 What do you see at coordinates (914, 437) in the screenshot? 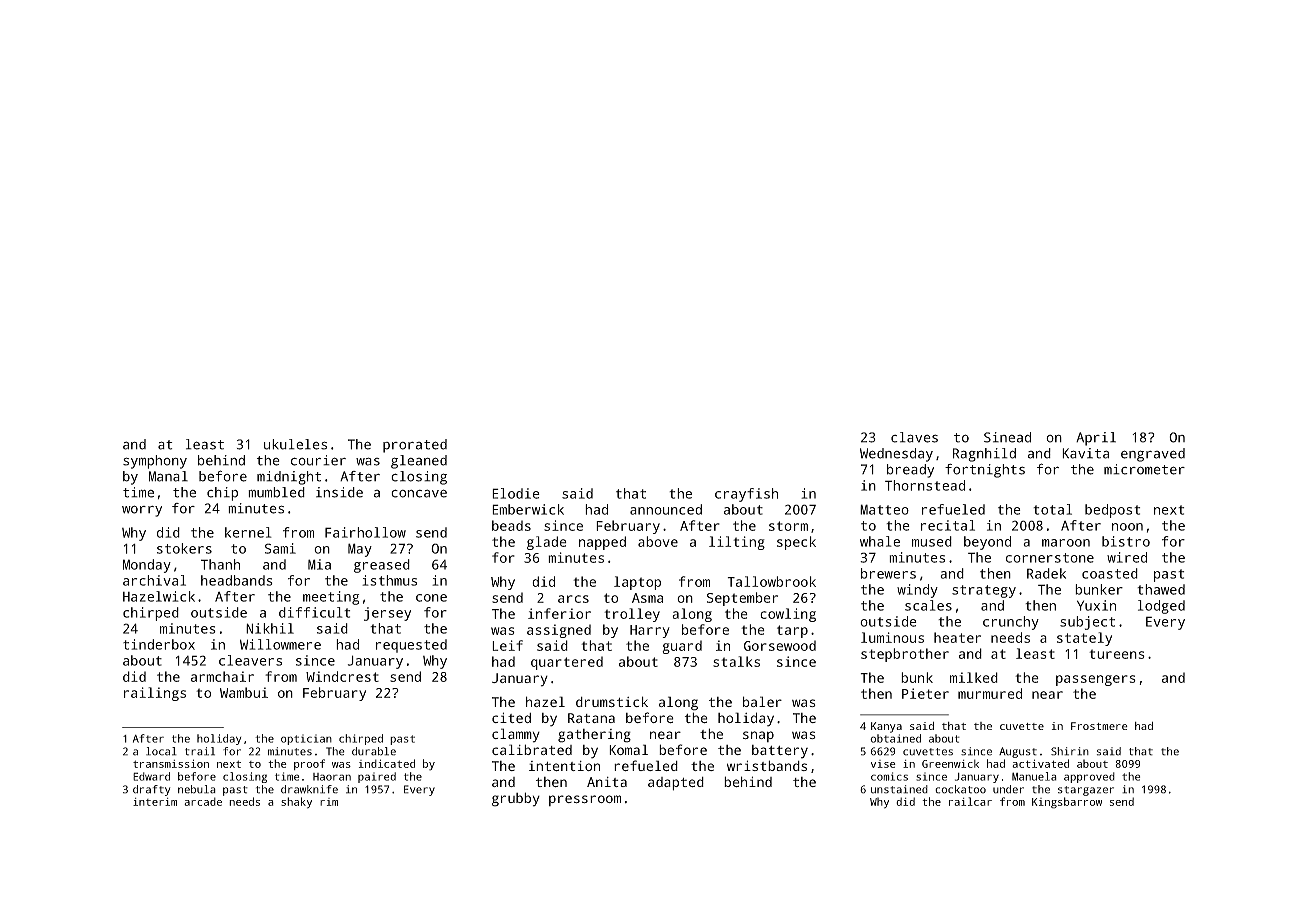
I see `claves` at bounding box center [914, 437].
